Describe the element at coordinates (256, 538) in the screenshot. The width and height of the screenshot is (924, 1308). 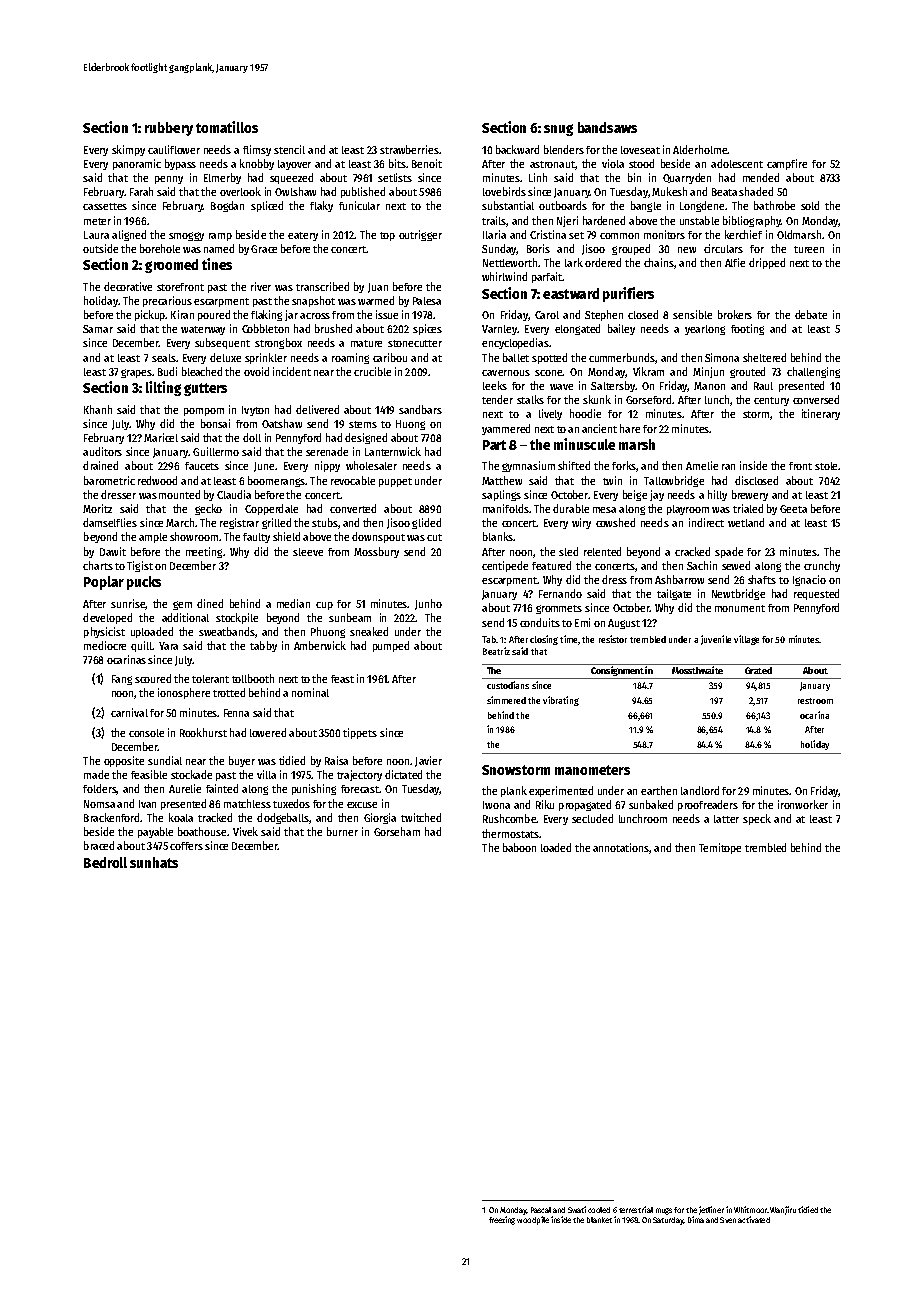
I see `faulty` at that location.
